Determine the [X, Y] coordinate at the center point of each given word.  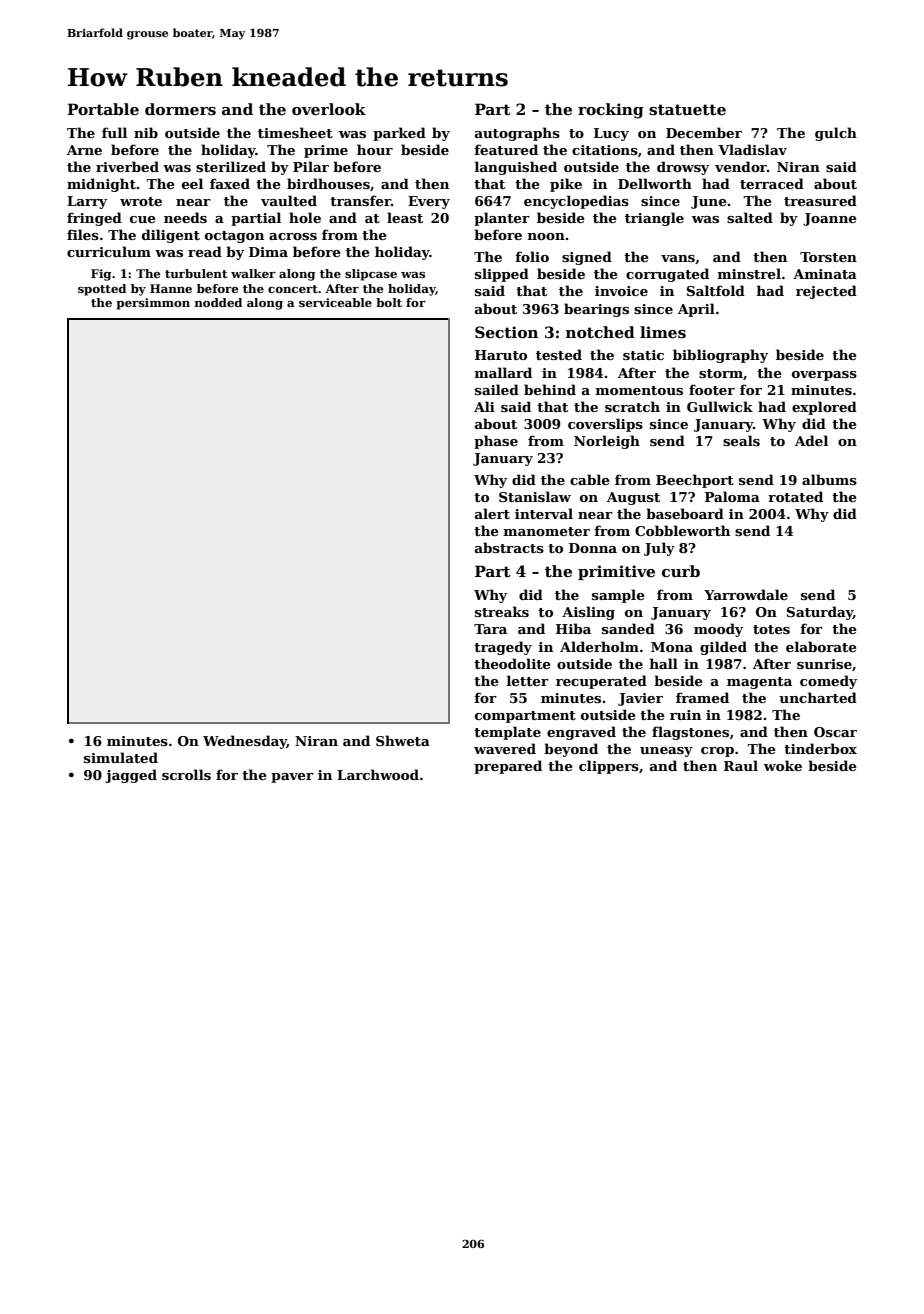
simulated [121, 757]
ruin [685, 715]
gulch [836, 134]
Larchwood [378, 774]
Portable [103, 109]
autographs [517, 134]
